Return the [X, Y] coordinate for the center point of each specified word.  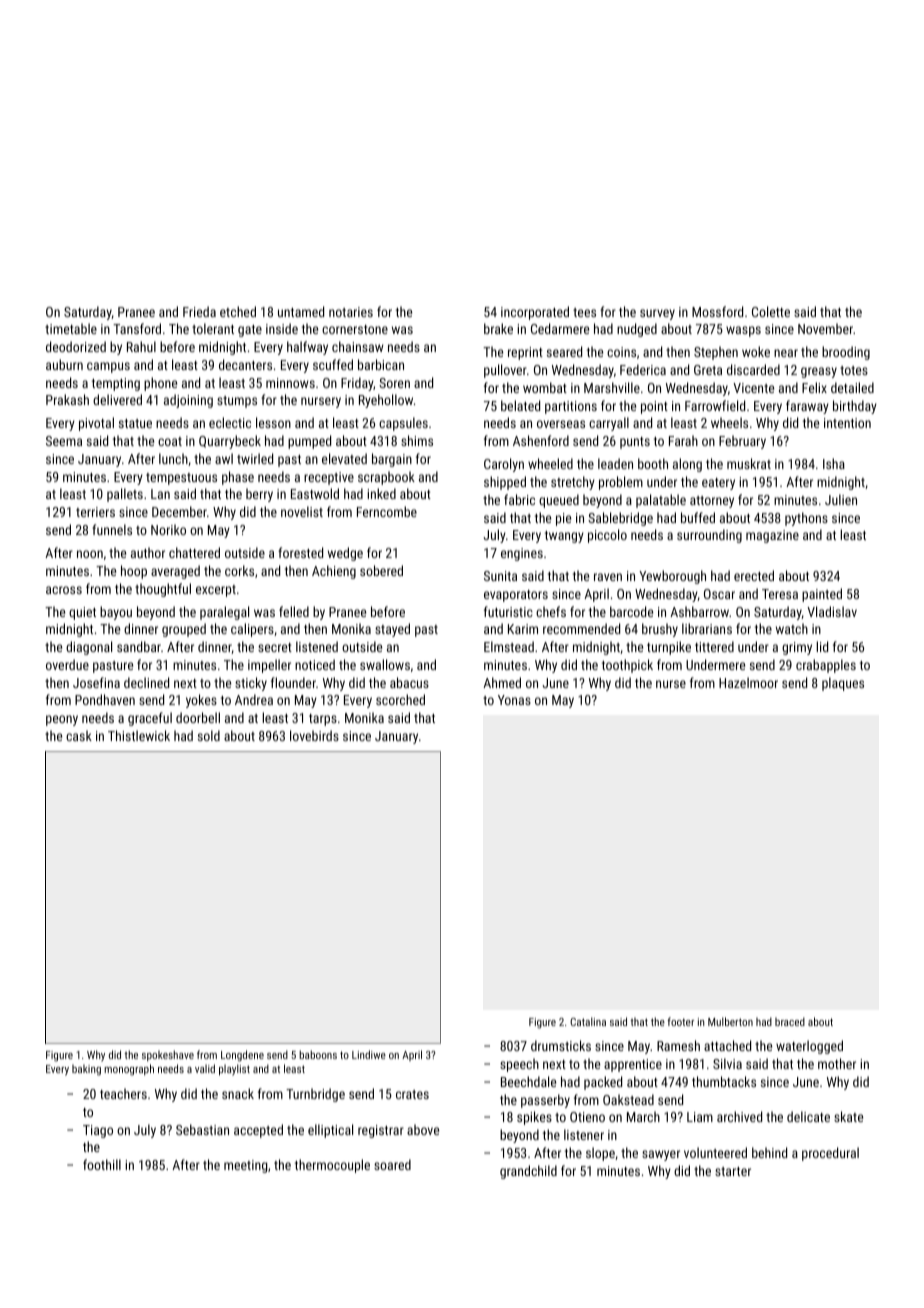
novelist [302, 511]
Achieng [334, 572]
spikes [534, 1118]
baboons [318, 1054]
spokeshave [168, 1055]
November [825, 328]
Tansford [137, 328]
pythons [806, 519]
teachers [123, 1093]
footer [680, 1021]
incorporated [535, 313]
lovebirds [314, 735]
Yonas [514, 700]
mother [837, 1063]
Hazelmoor [748, 682]
